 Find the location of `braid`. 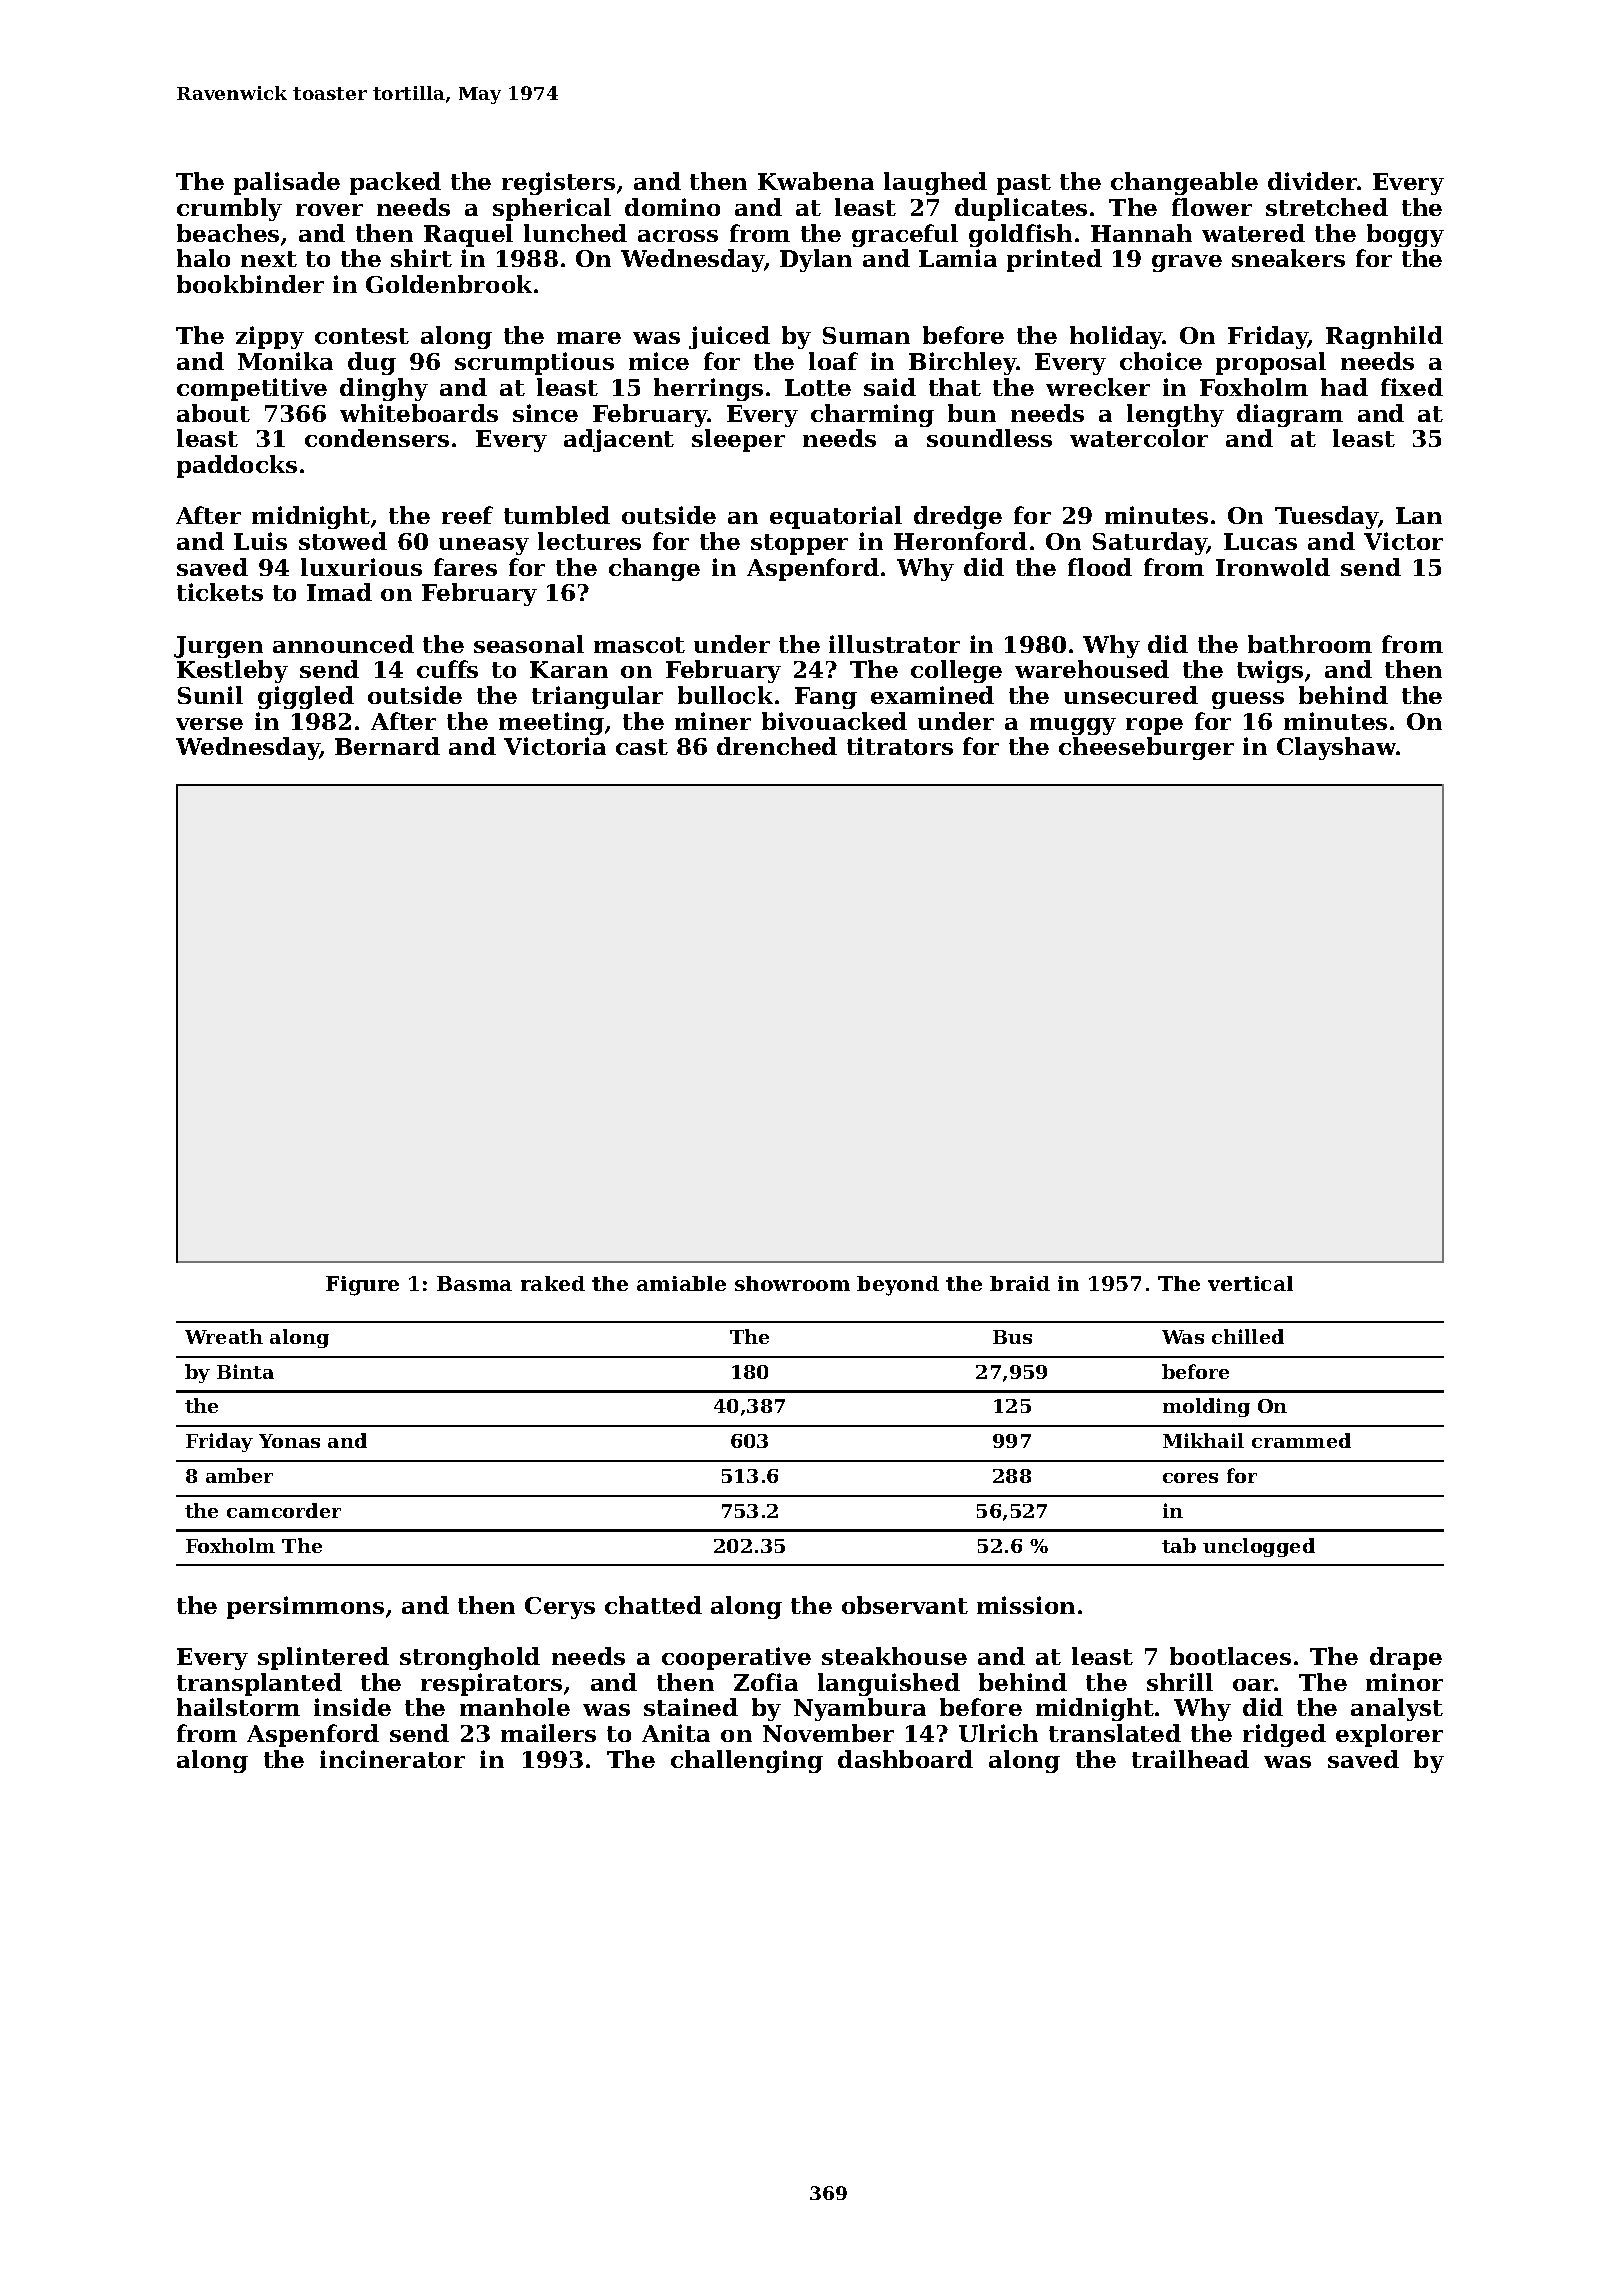

braid is located at coordinates (1020, 1283).
